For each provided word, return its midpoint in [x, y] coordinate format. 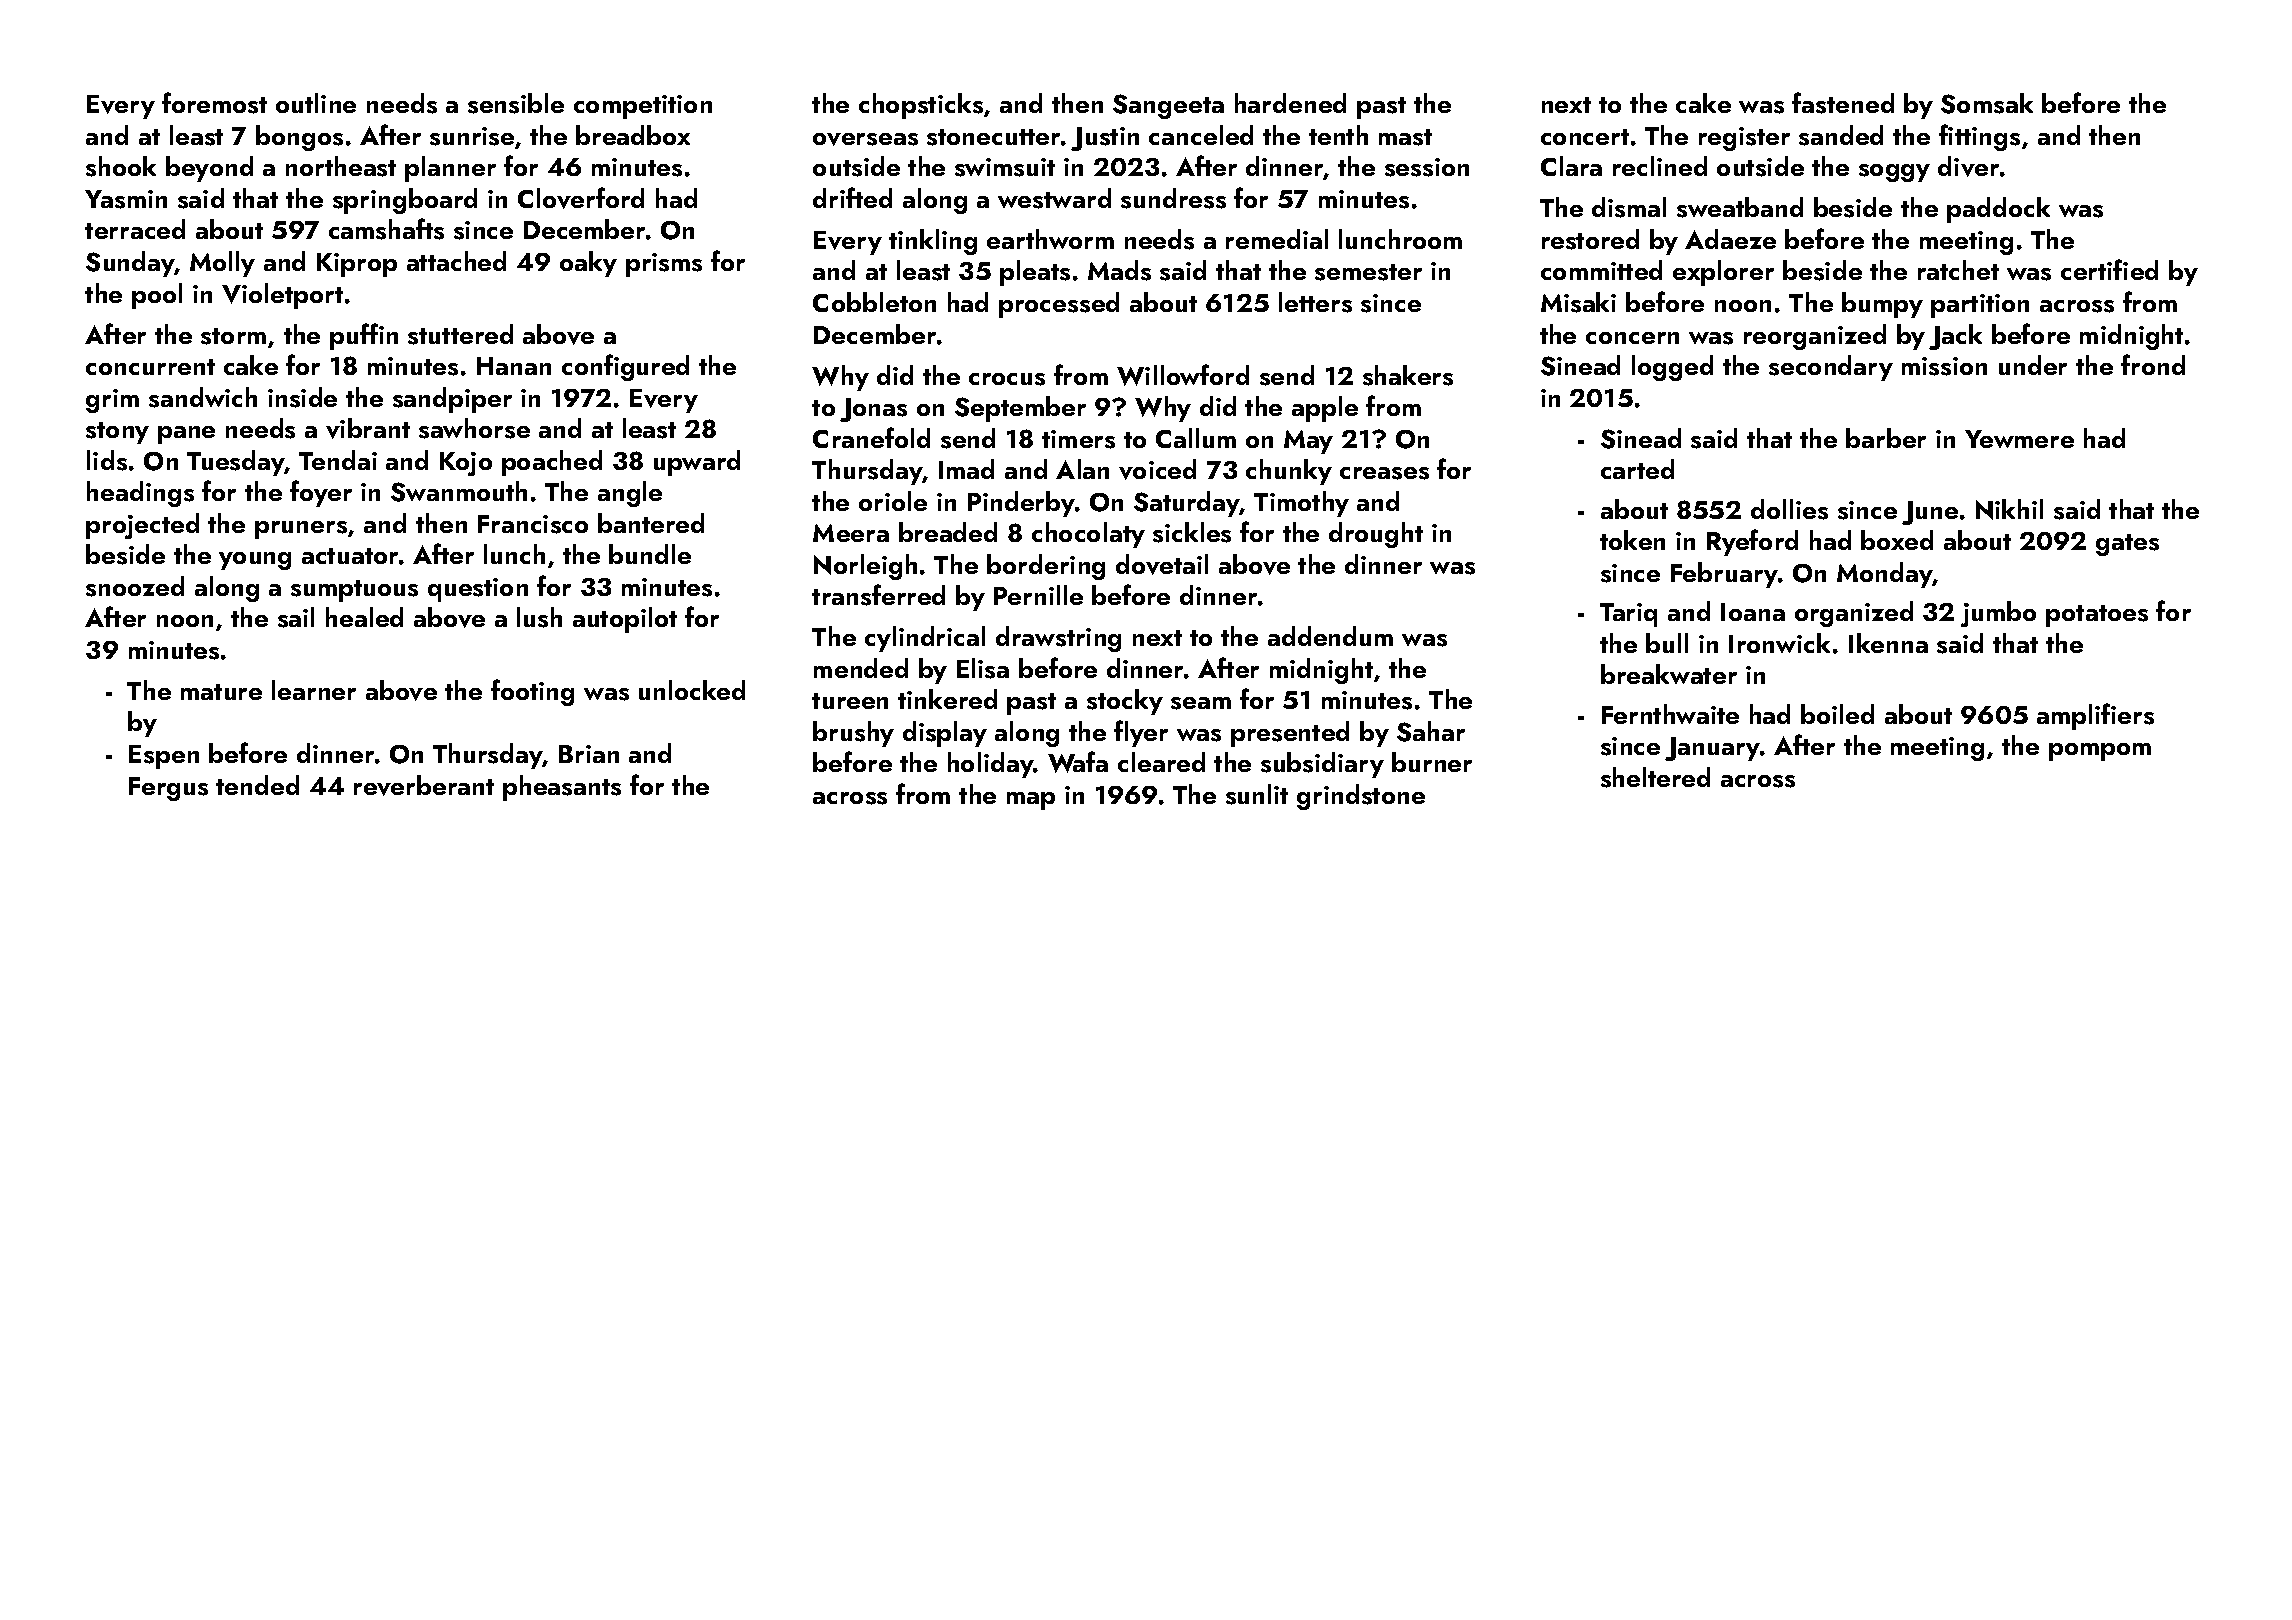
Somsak [1987, 103]
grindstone [1361, 797]
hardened [1290, 103]
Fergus [168, 789]
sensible [516, 103]
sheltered [1655, 777]
